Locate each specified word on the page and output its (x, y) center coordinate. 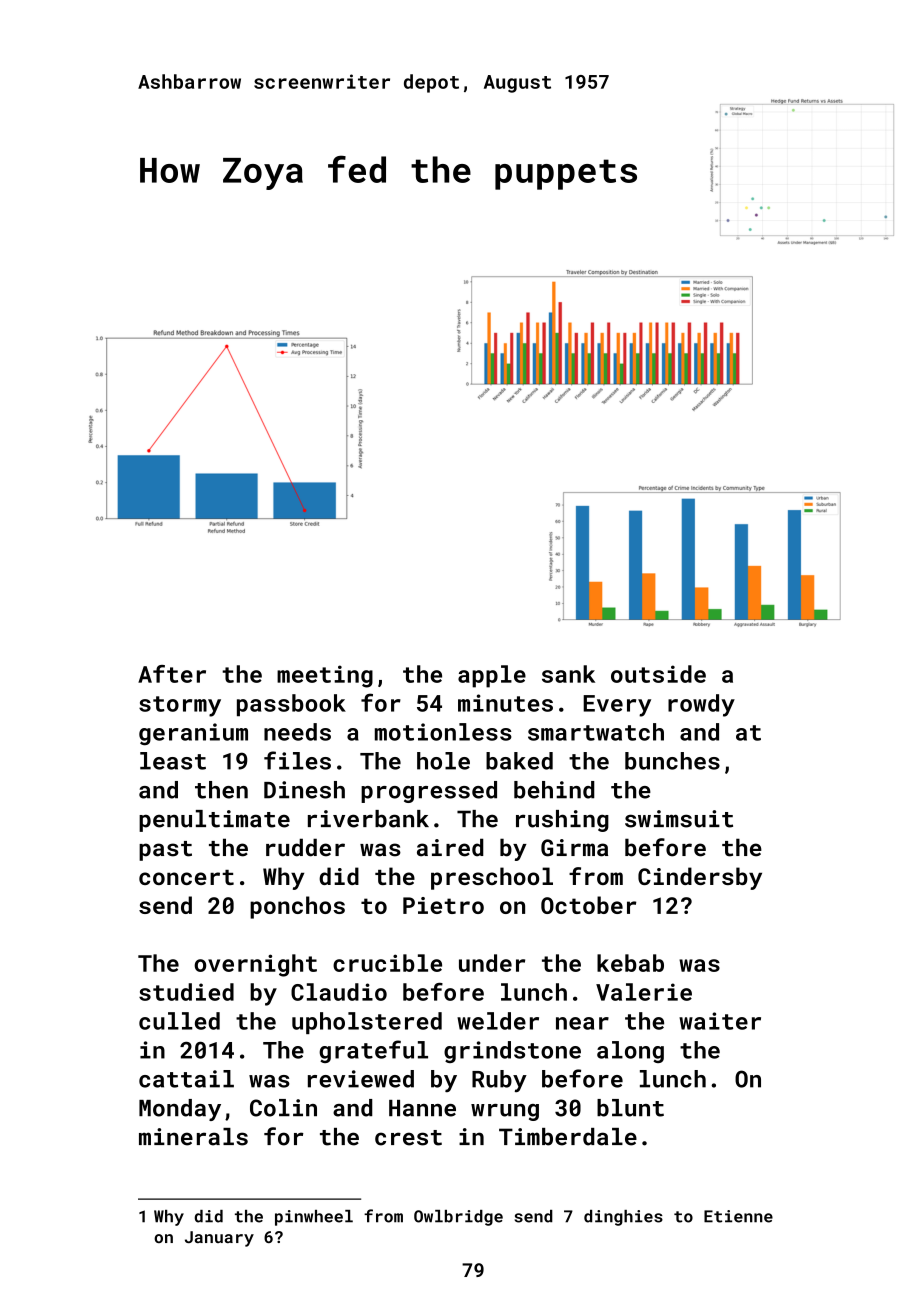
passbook (291, 705)
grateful (373, 1051)
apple (492, 676)
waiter (720, 1021)
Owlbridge (458, 1218)
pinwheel (314, 1218)
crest (408, 1138)
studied (186, 992)
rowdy (701, 705)
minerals (193, 1137)
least (173, 761)
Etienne (738, 1216)
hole (443, 761)
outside (658, 674)
